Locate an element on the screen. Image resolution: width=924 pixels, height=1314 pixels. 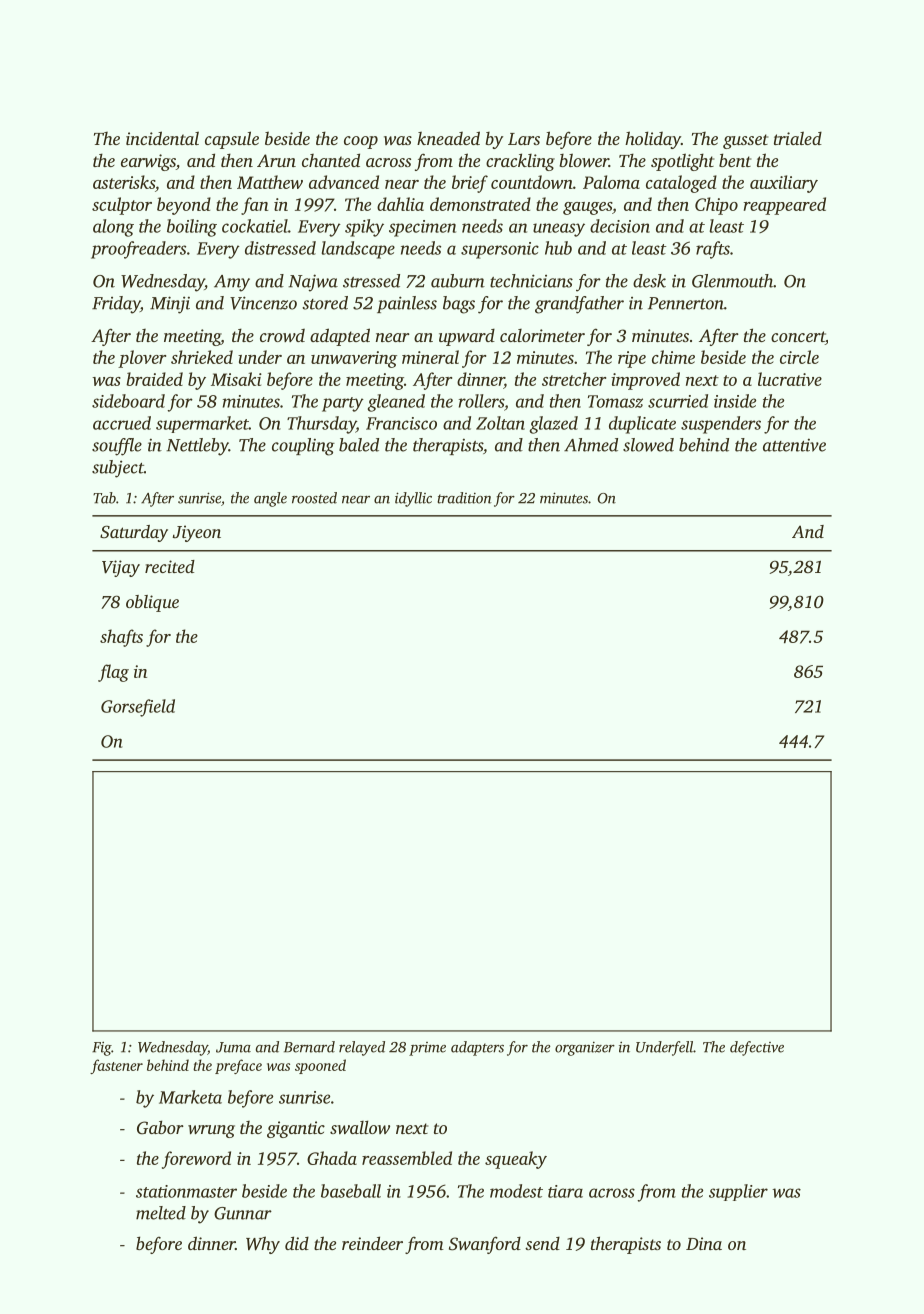
Why is located at coordinates (263, 1245).
